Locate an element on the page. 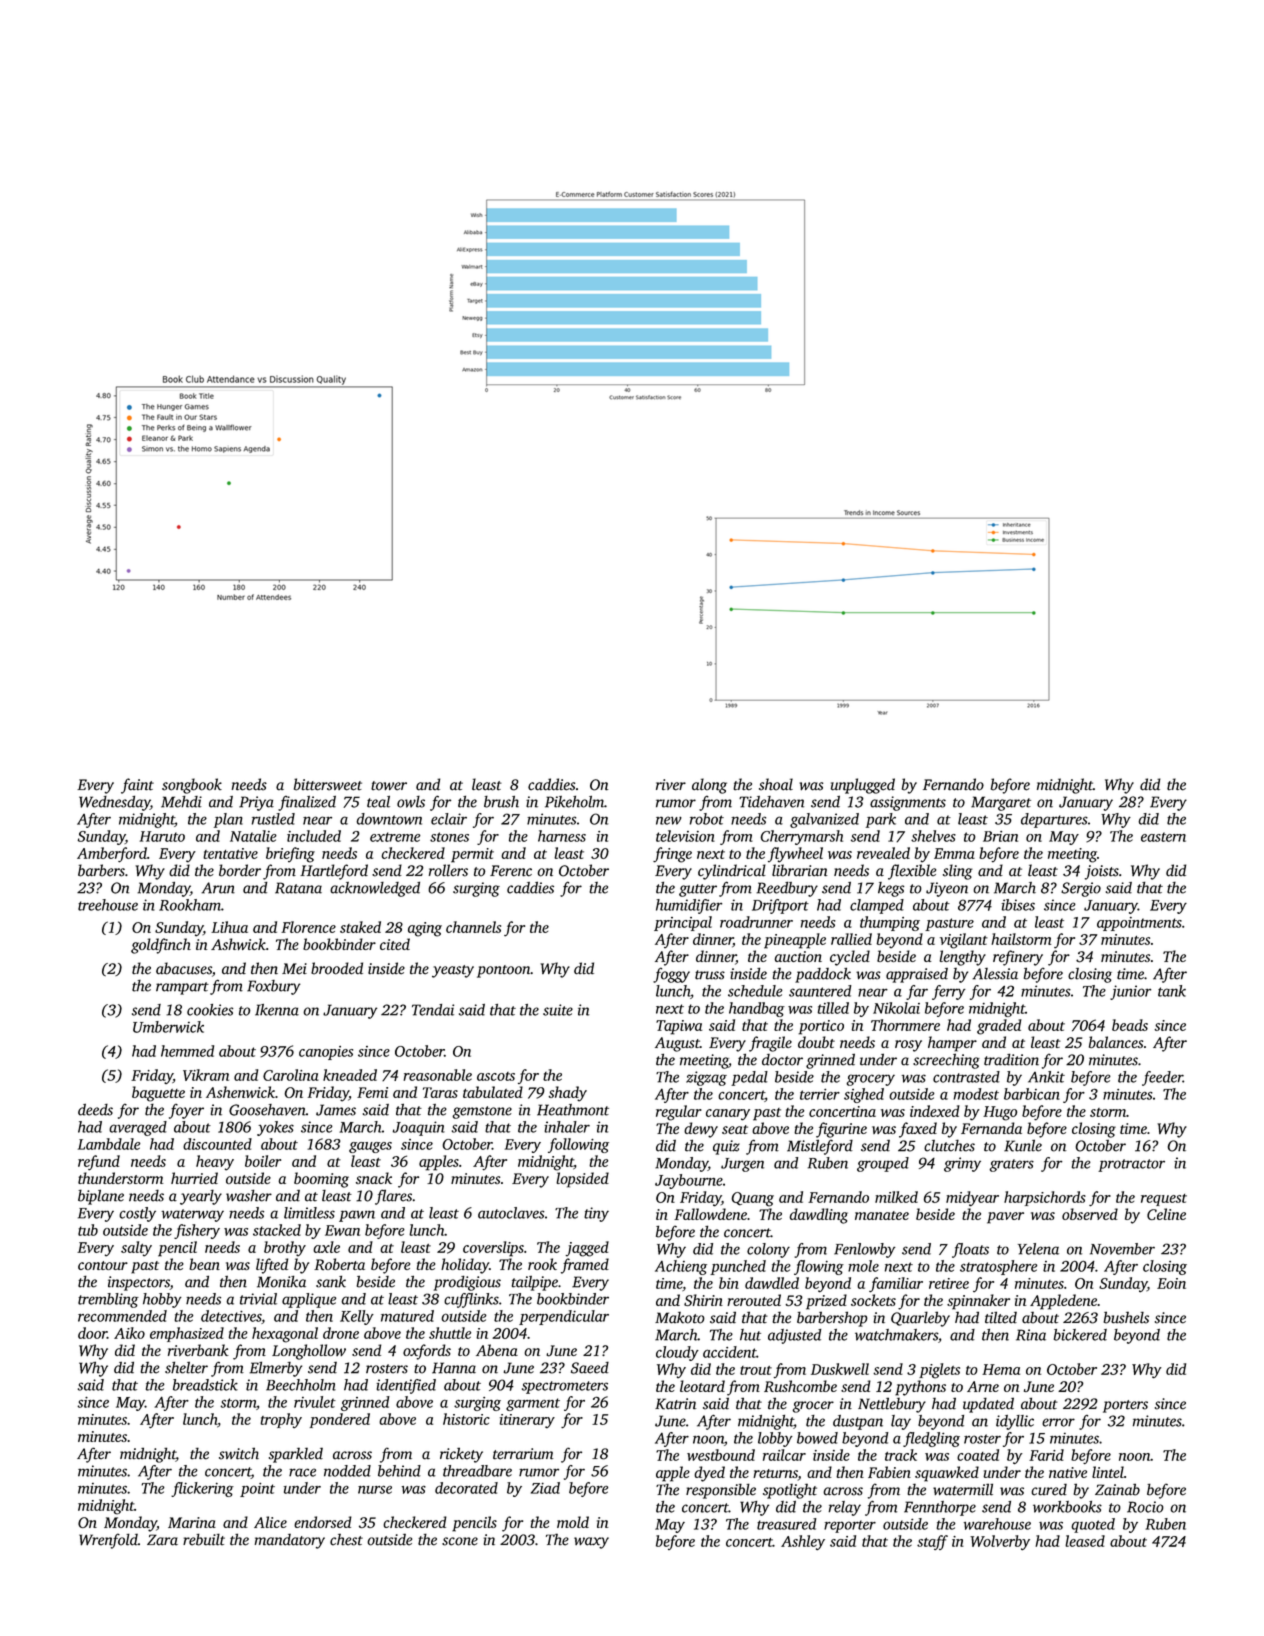 Image resolution: width=1264 pixels, height=1636 pixels. dewy is located at coordinates (701, 1130).
